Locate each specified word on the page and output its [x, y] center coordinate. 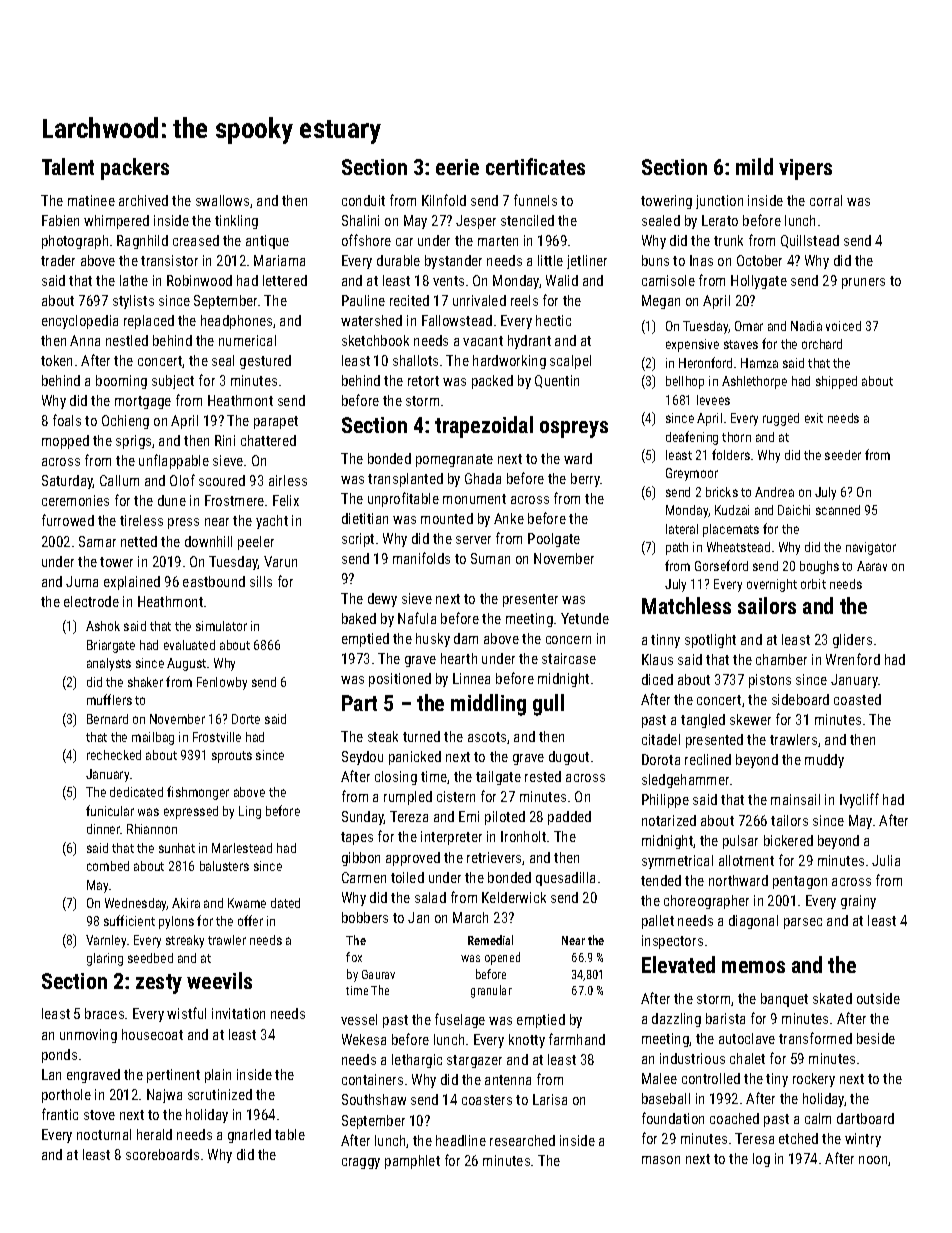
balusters [224, 866]
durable [398, 260]
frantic [60, 1114]
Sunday [363, 818]
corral [826, 200]
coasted [857, 699]
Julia [886, 860]
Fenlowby [222, 683]
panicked [415, 758]
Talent [68, 166]
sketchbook [375, 340]
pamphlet [412, 1162]
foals [67, 420]
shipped [836, 382]
